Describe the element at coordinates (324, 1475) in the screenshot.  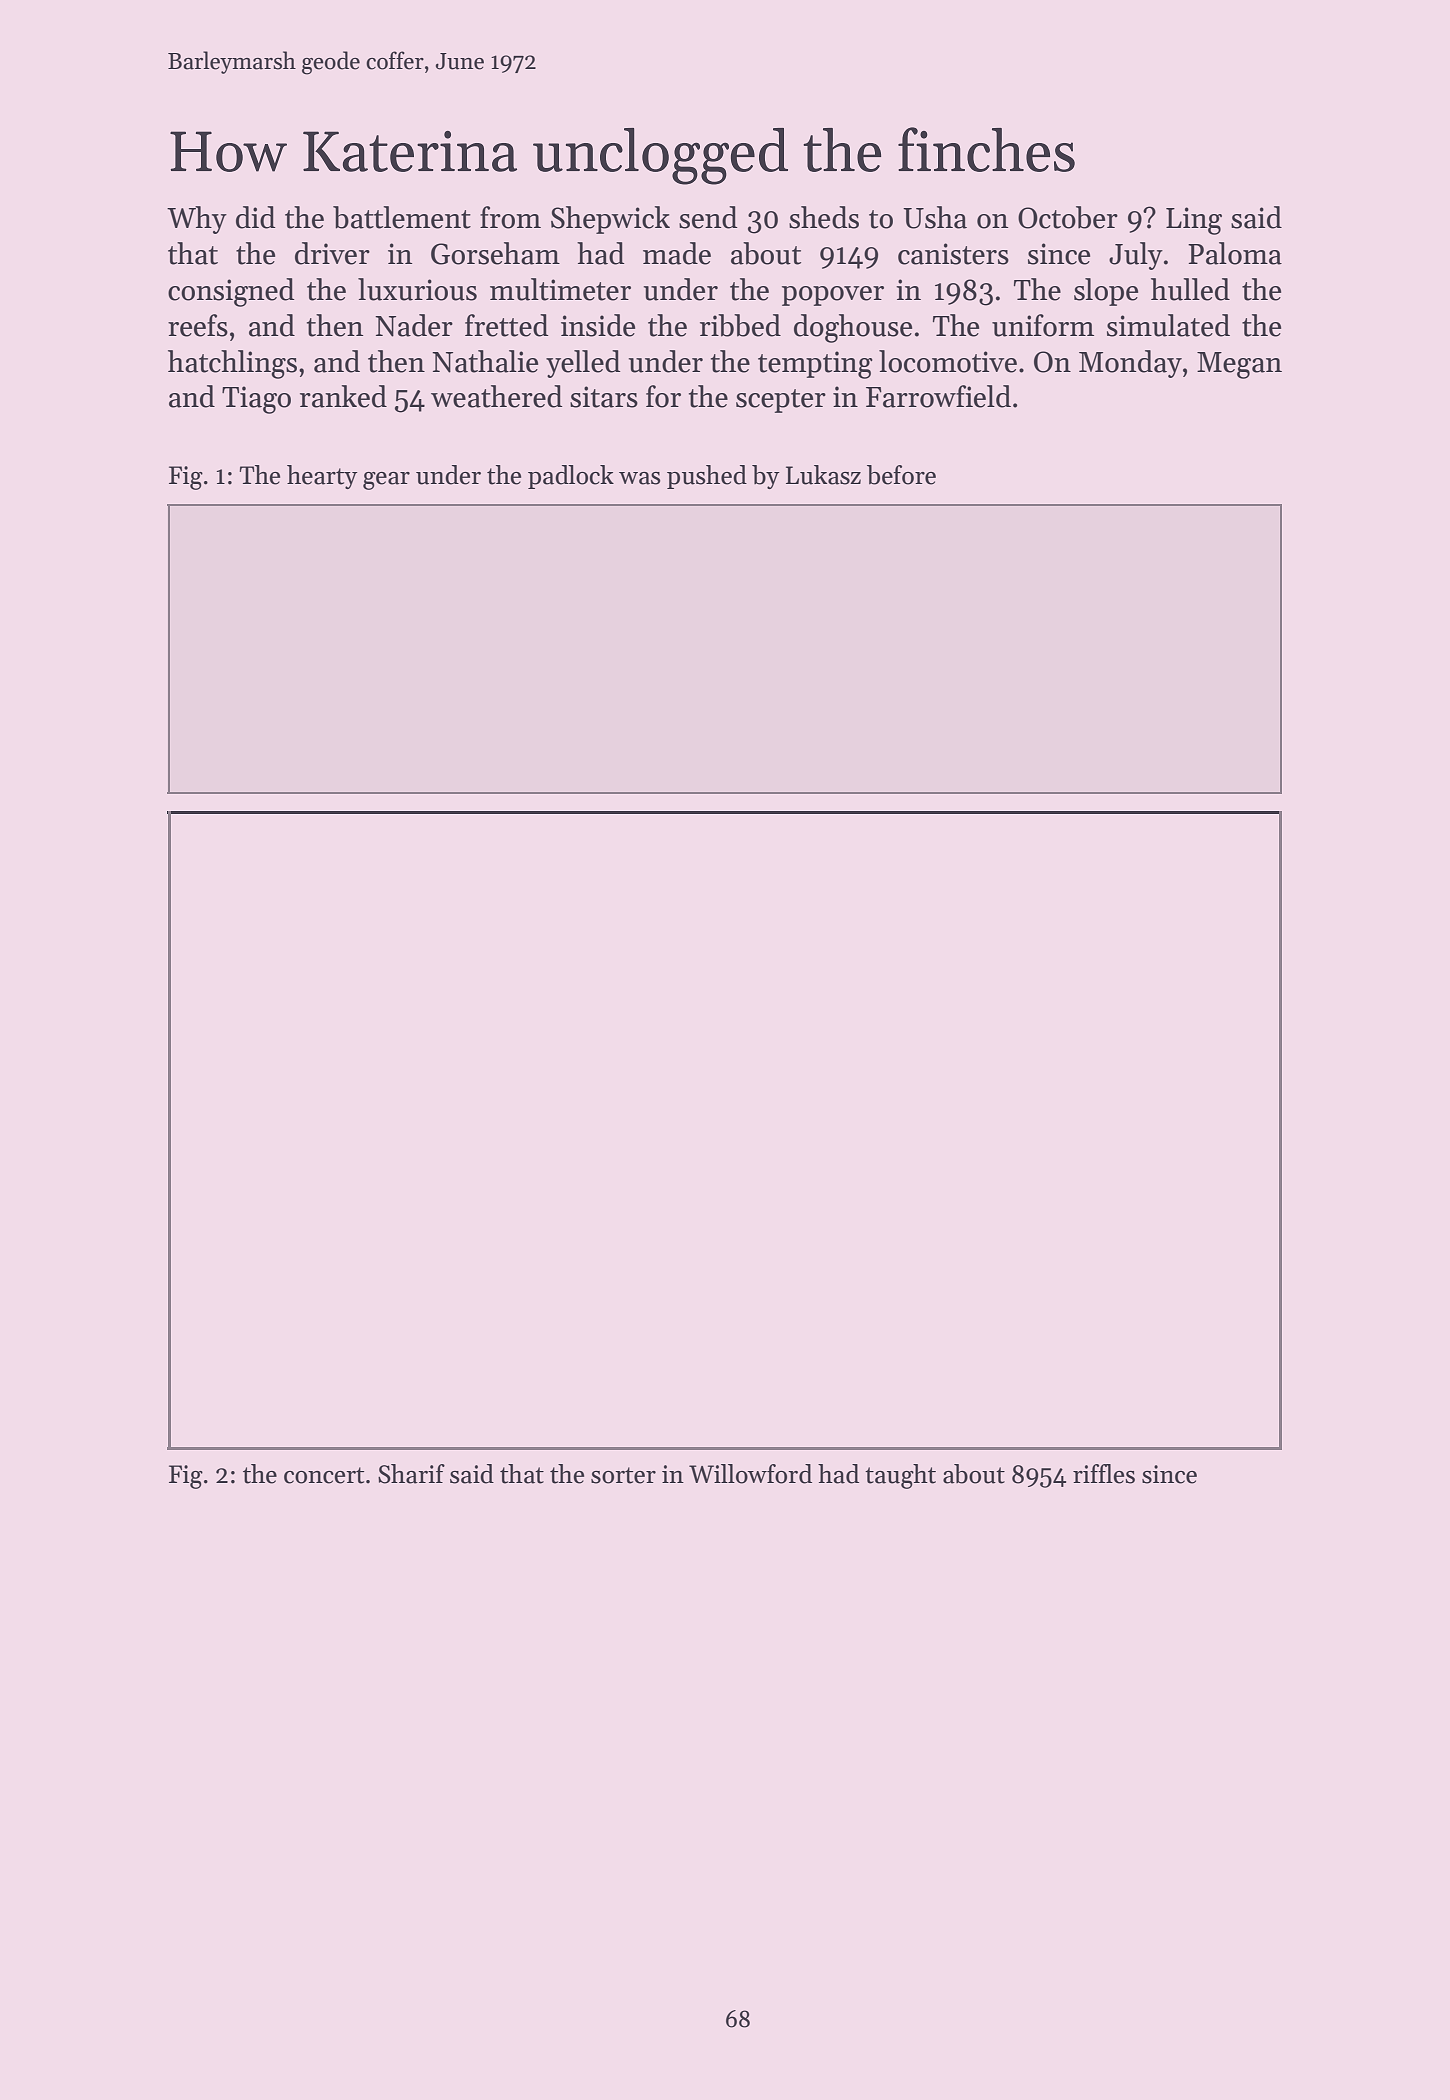
I see `concert` at that location.
